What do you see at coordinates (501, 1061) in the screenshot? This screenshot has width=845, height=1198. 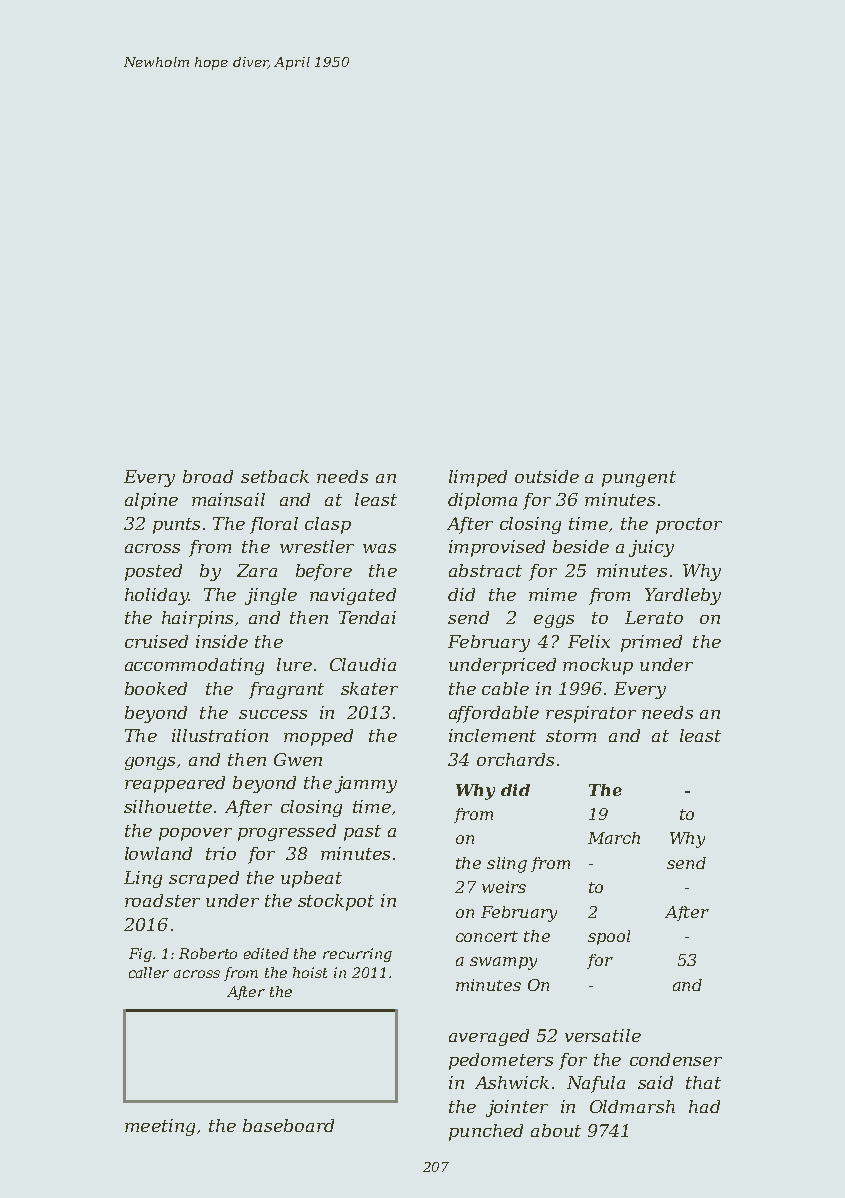 I see `pedometers` at bounding box center [501, 1061].
